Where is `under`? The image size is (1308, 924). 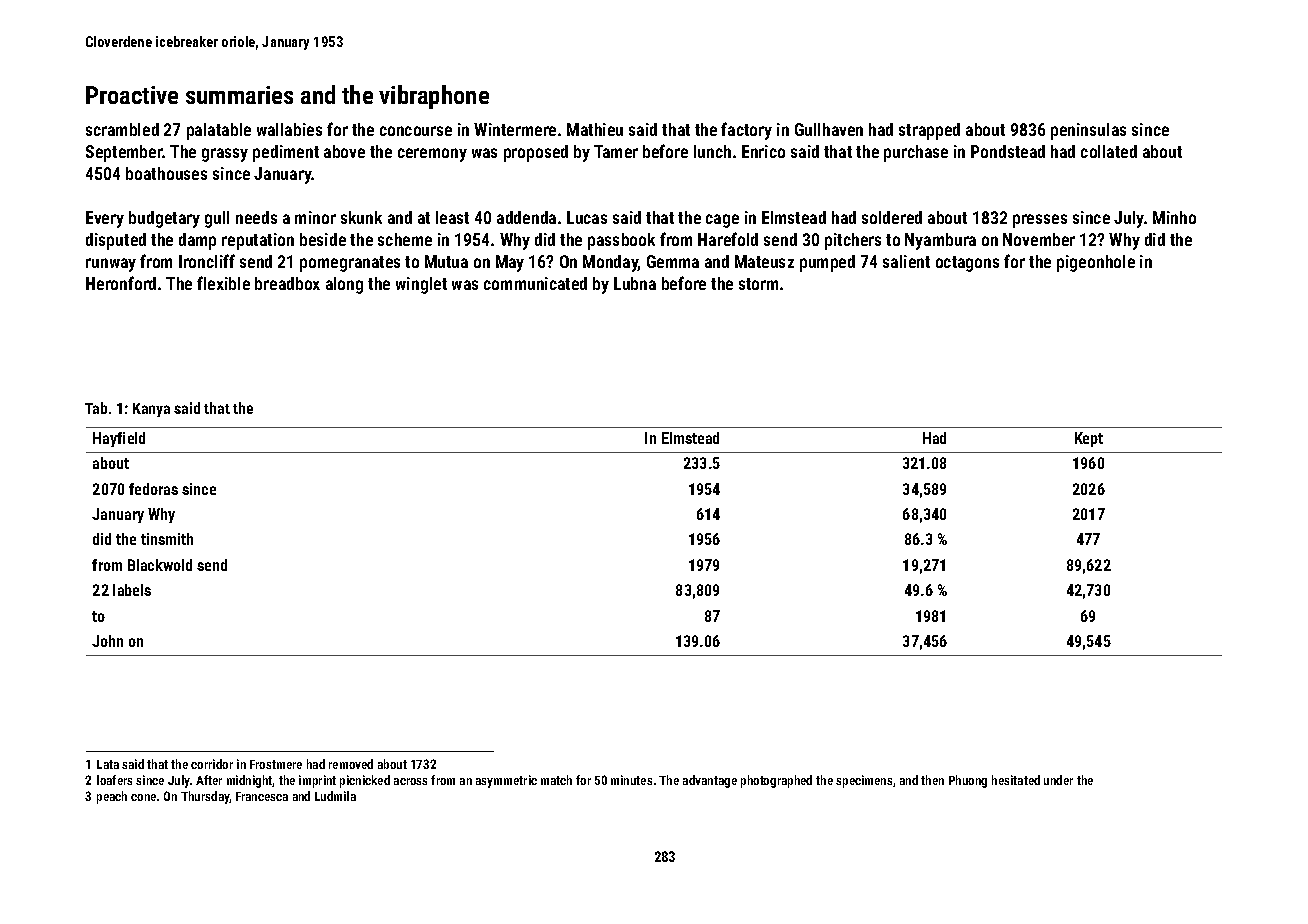
under is located at coordinates (1058, 780).
